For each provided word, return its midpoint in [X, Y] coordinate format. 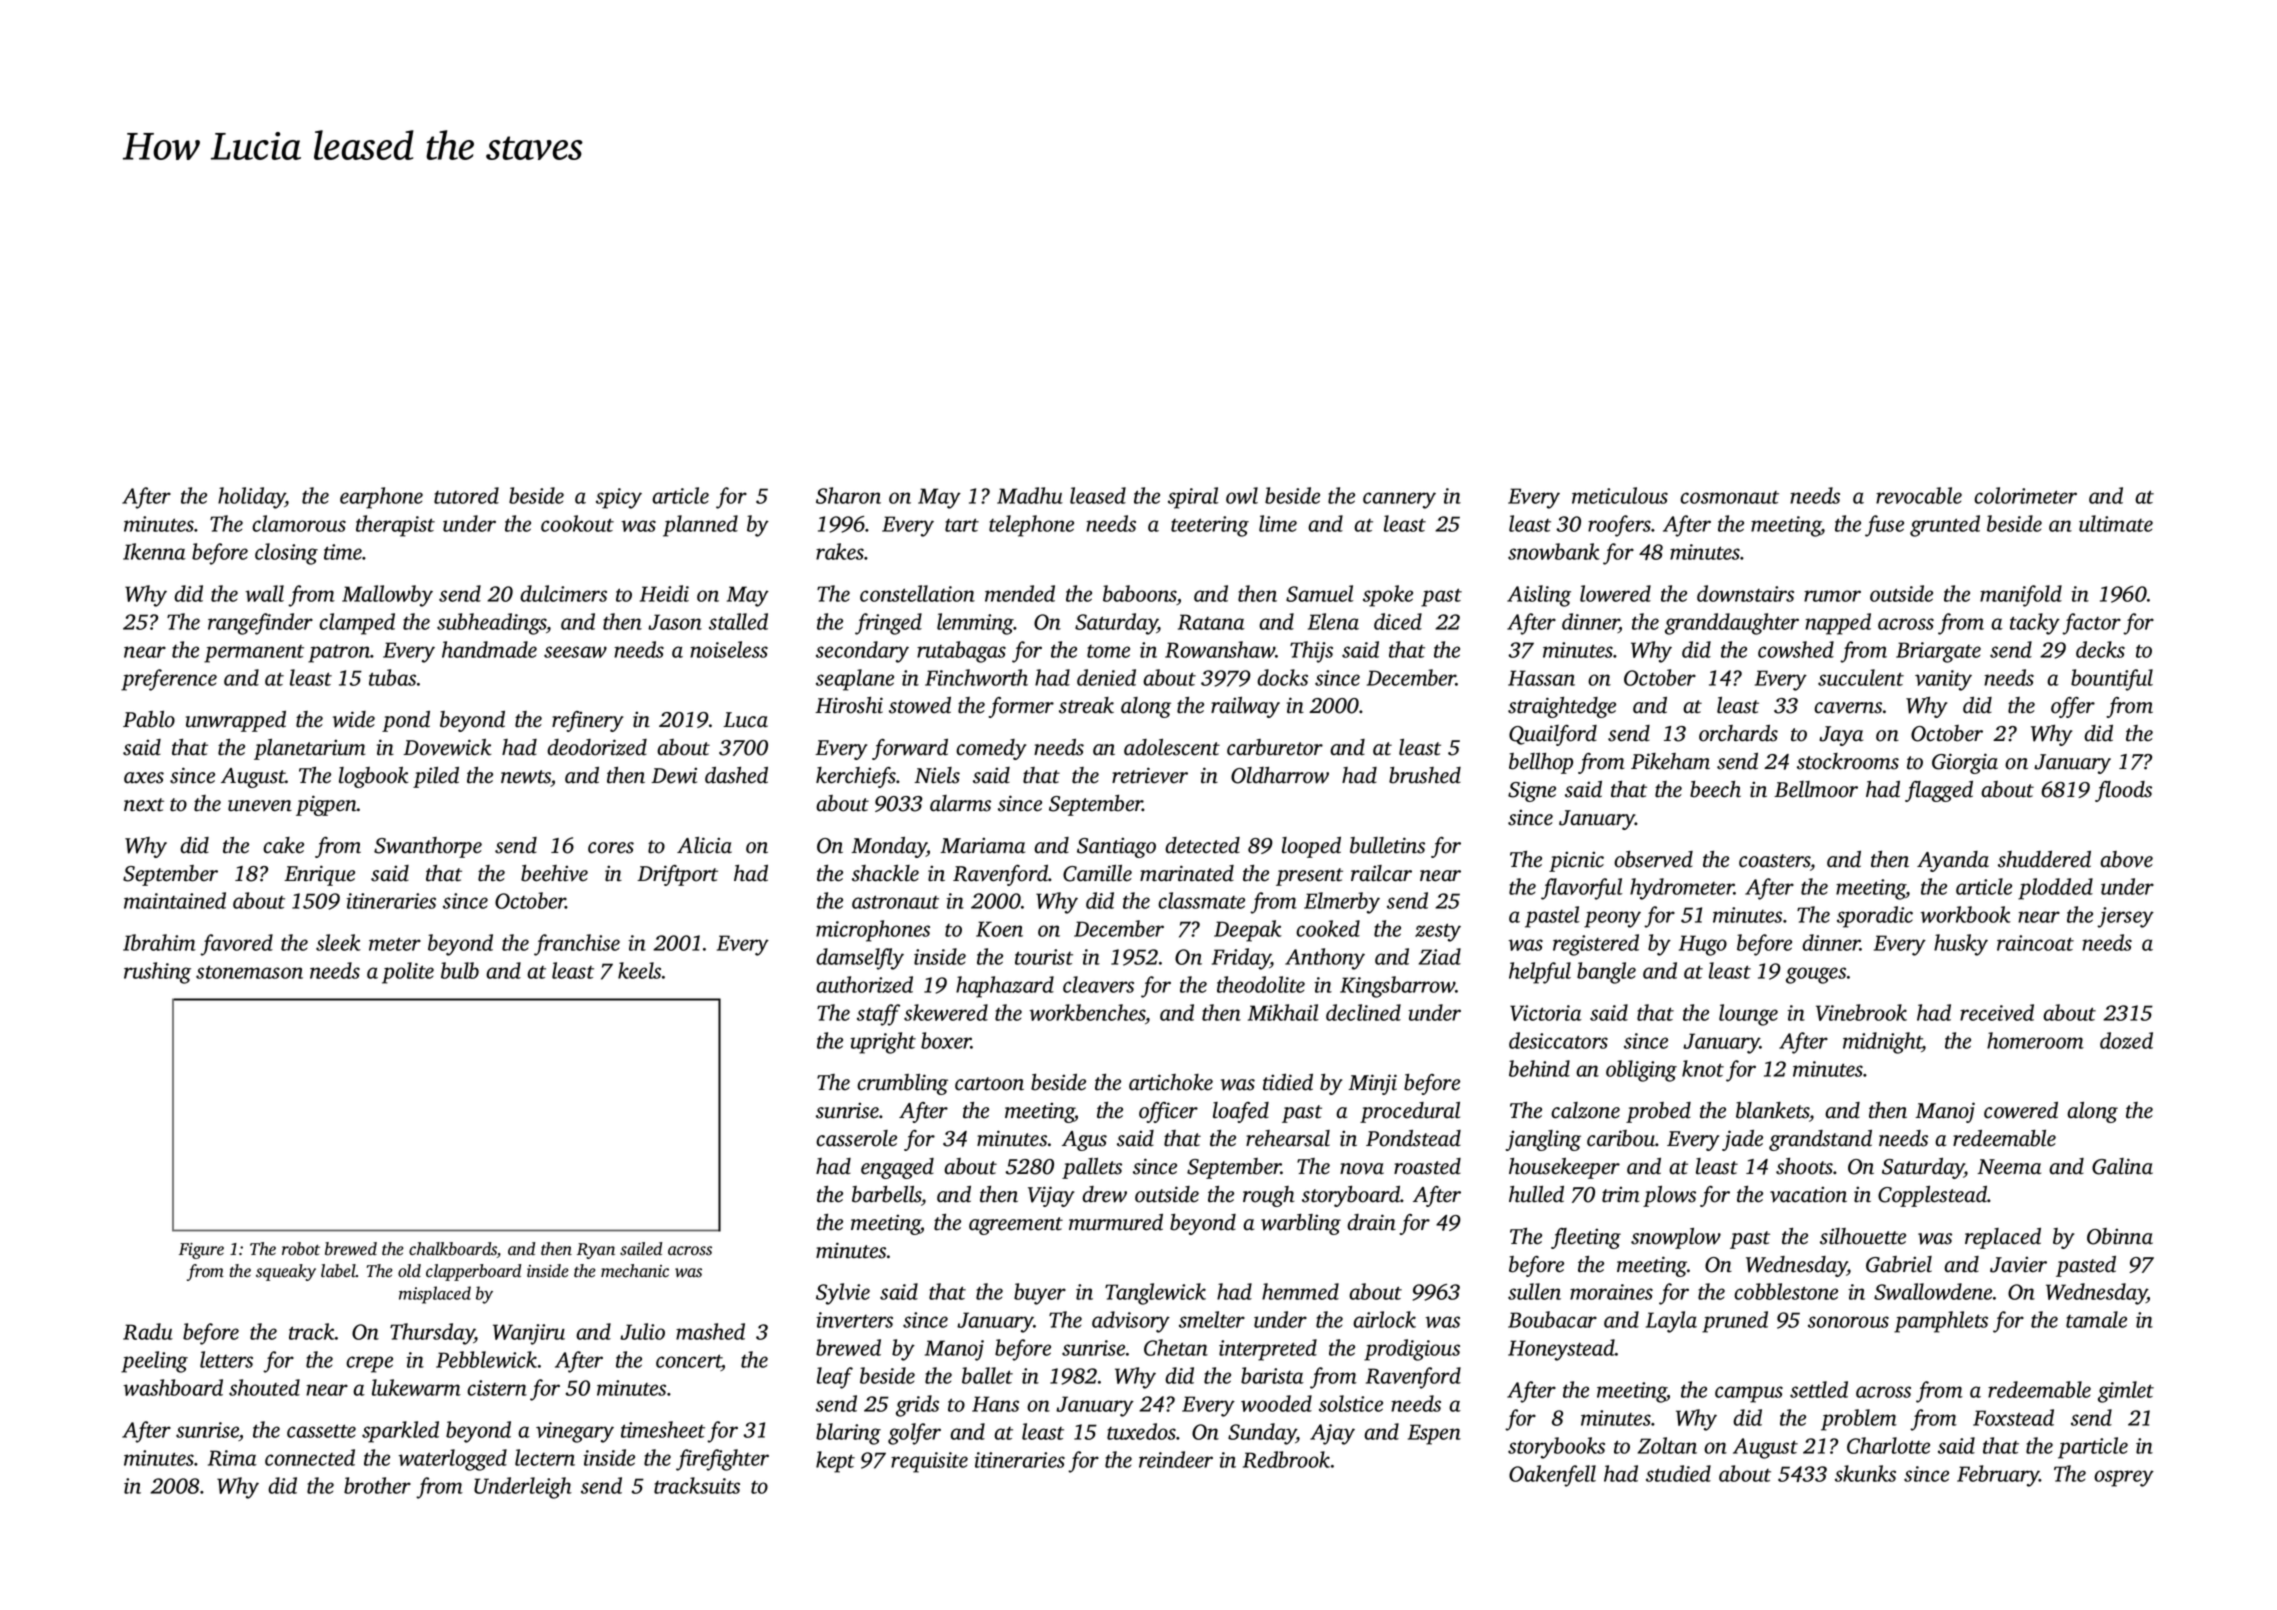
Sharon [848, 495]
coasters [1775, 862]
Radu [148, 1331]
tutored [466, 495]
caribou [1621, 1138]
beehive [554, 873]
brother [377, 1485]
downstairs [1745, 593]
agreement [1016, 1226]
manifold [2021, 596]
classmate [1201, 900]
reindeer [1176, 1459]
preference [169, 680]
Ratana [1211, 622]
